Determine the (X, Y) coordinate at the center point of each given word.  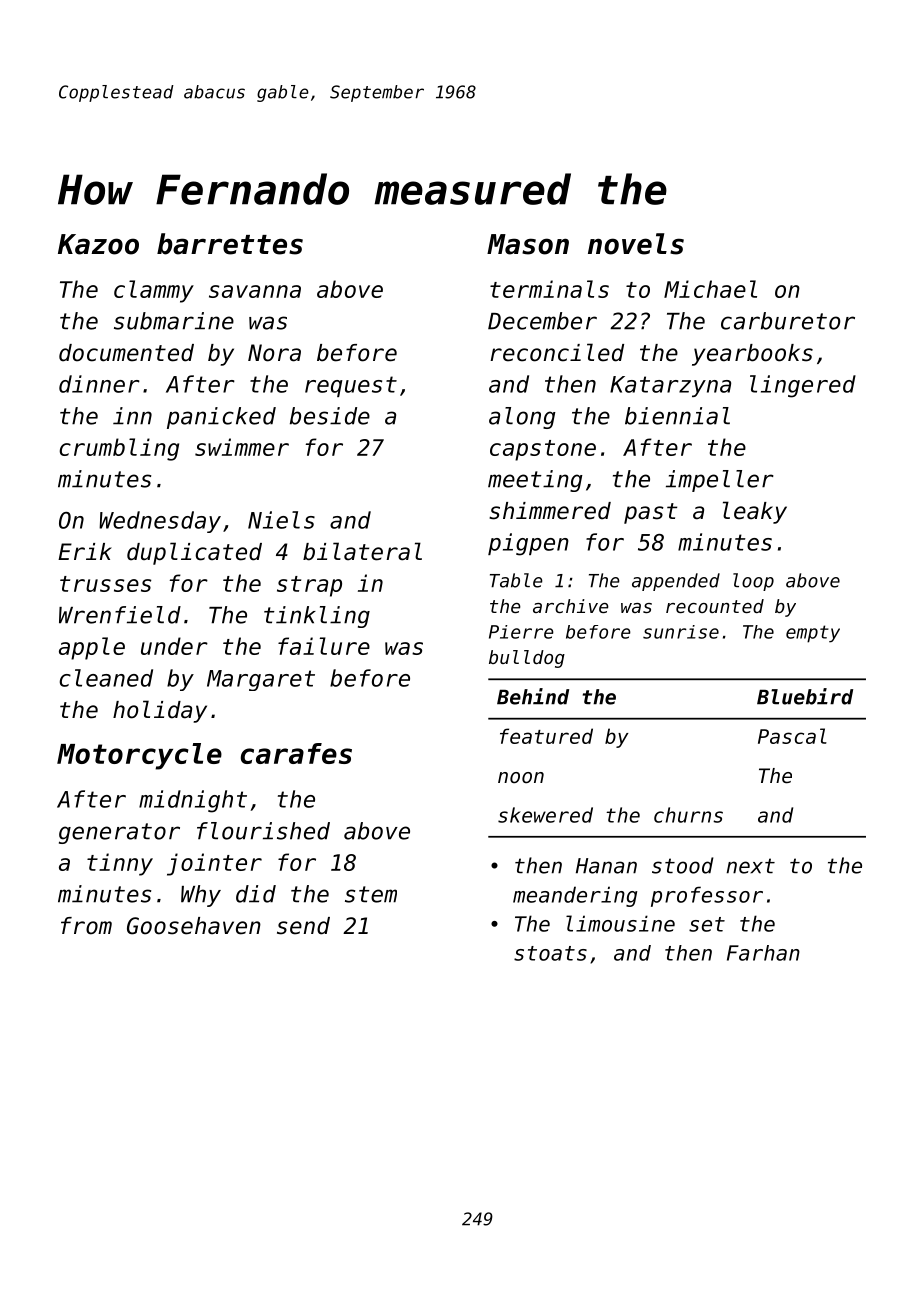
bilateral (362, 551)
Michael (710, 289)
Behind (533, 696)
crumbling (119, 449)
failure (324, 646)
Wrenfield (120, 615)
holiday (160, 711)
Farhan (763, 953)
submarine (174, 321)
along (522, 418)
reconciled (557, 352)
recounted (715, 606)
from (86, 926)
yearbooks (752, 355)
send (303, 926)
